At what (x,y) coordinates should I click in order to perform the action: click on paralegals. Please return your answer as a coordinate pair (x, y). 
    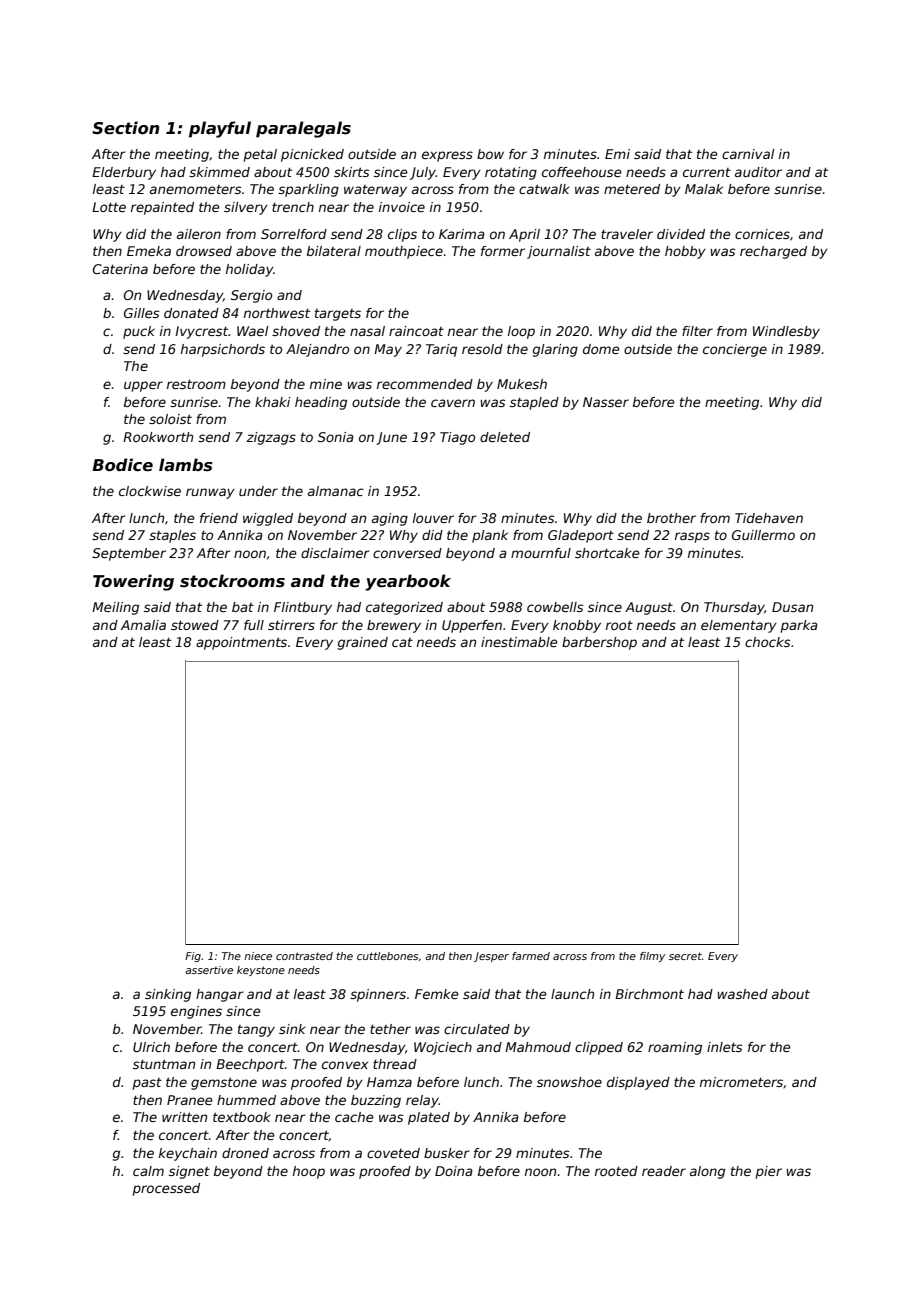
    Looking at the image, I should click on (303, 129).
